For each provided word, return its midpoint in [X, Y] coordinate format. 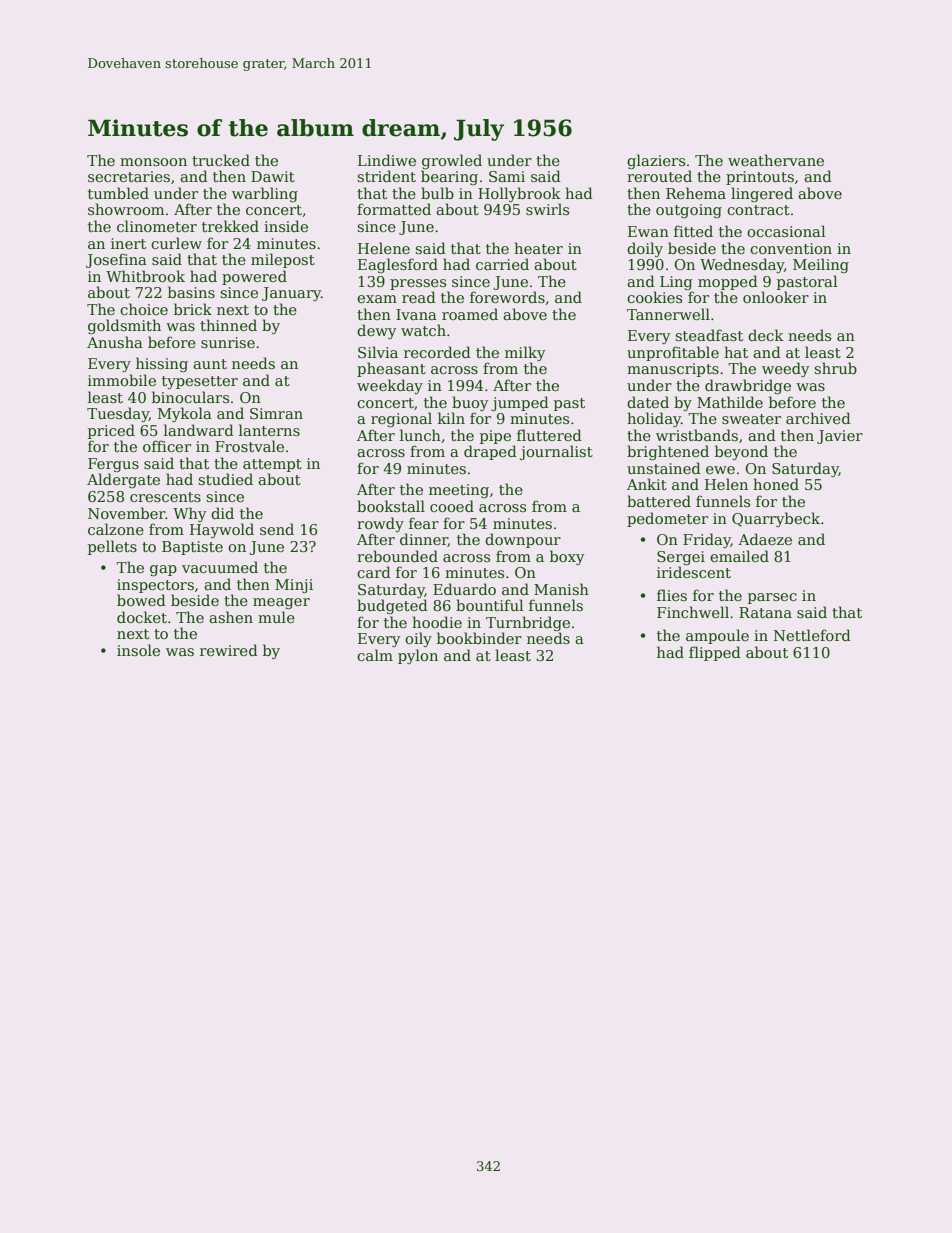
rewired [229, 650]
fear [424, 523]
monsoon [153, 162]
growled [452, 161]
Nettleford [812, 635]
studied [225, 479]
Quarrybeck [776, 519]
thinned [228, 325]
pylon [418, 656]
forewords [507, 297]
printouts [760, 178]
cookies [654, 297]
